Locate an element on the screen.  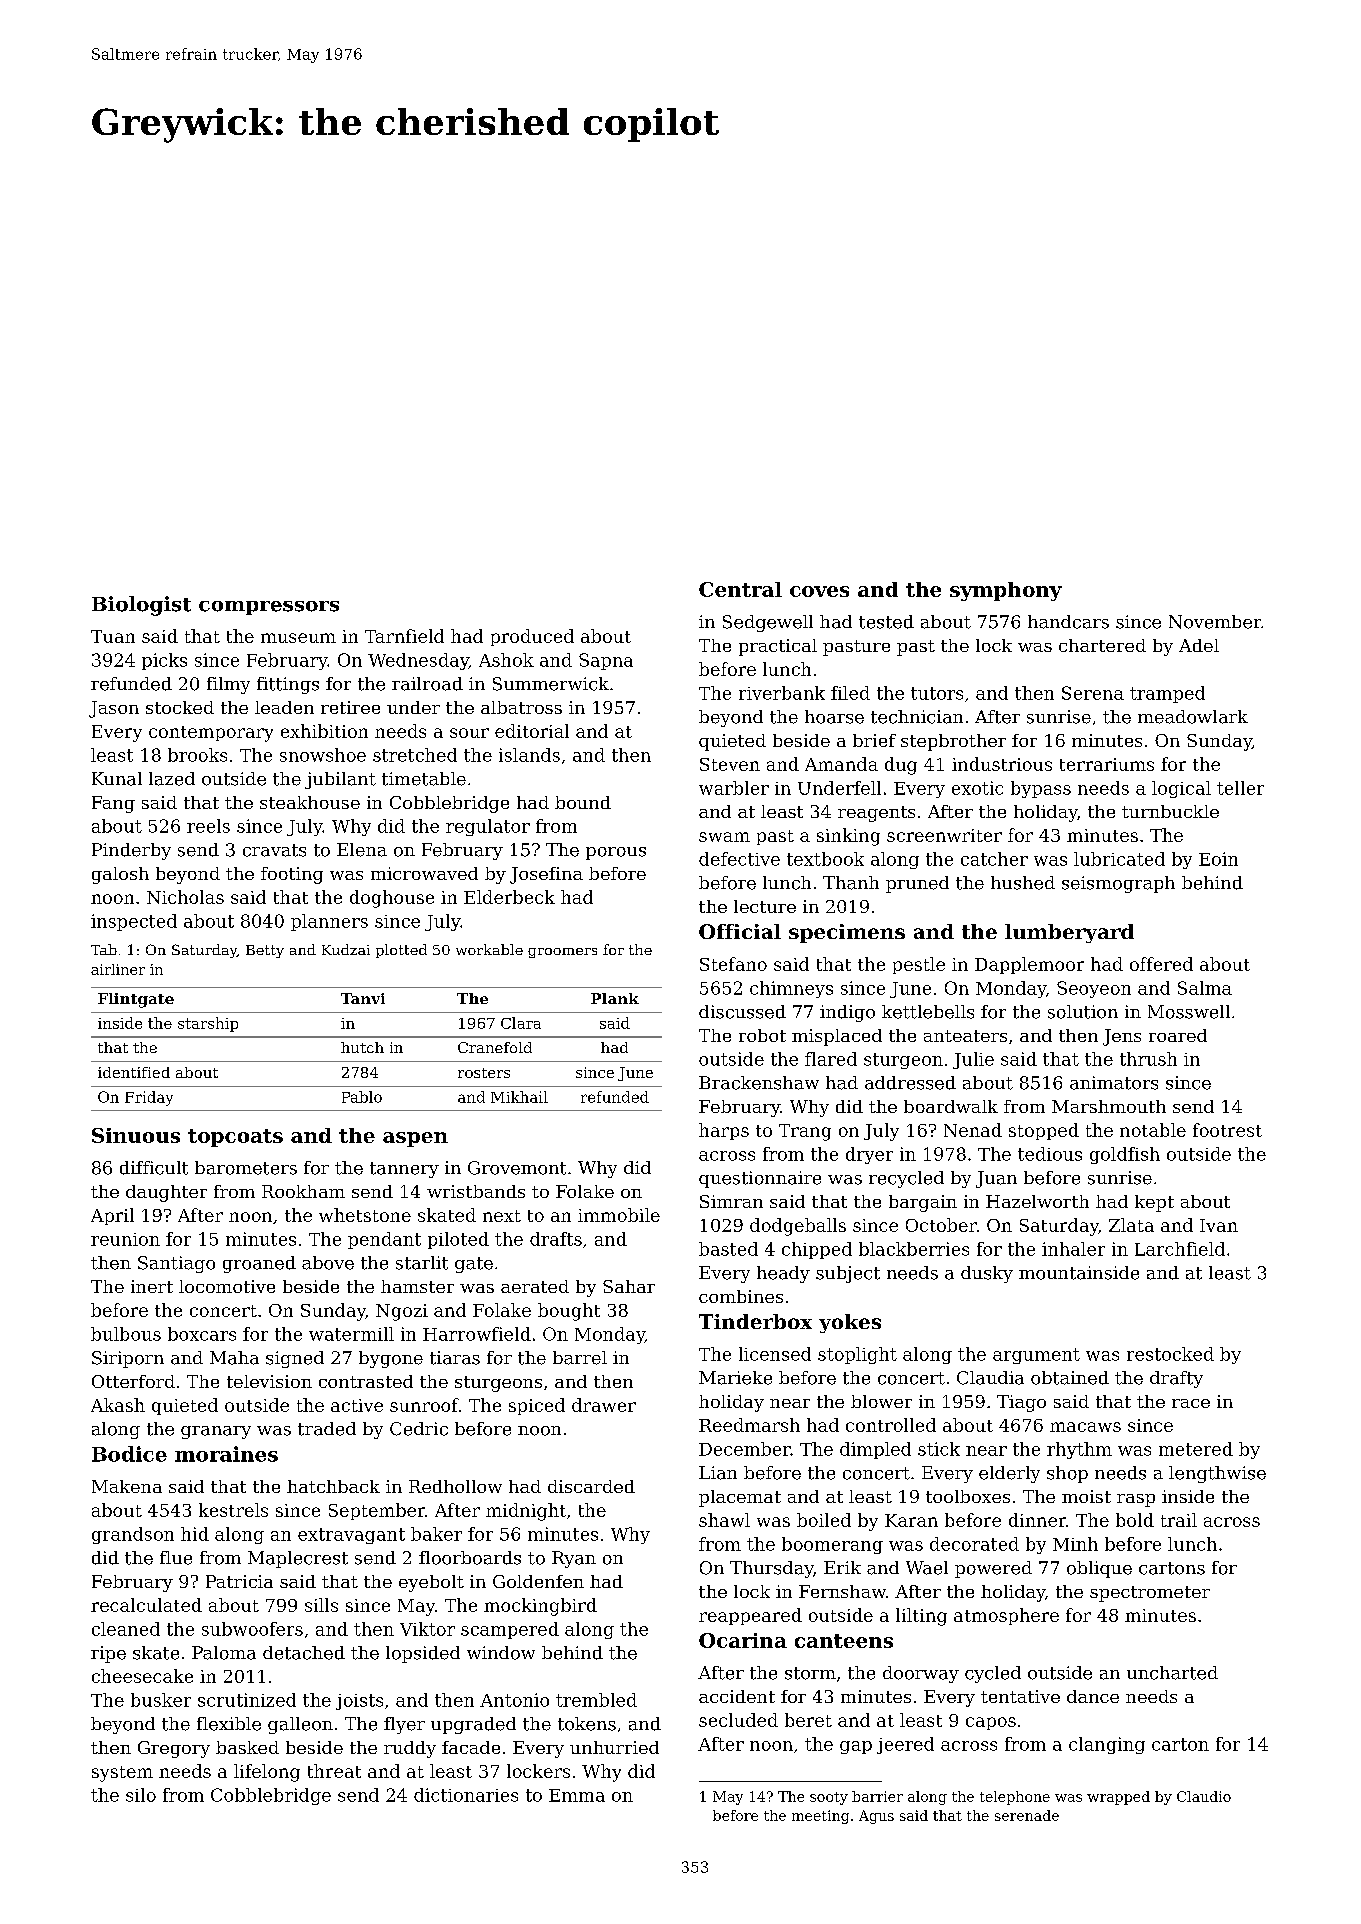
busker is located at coordinates (161, 1700).
